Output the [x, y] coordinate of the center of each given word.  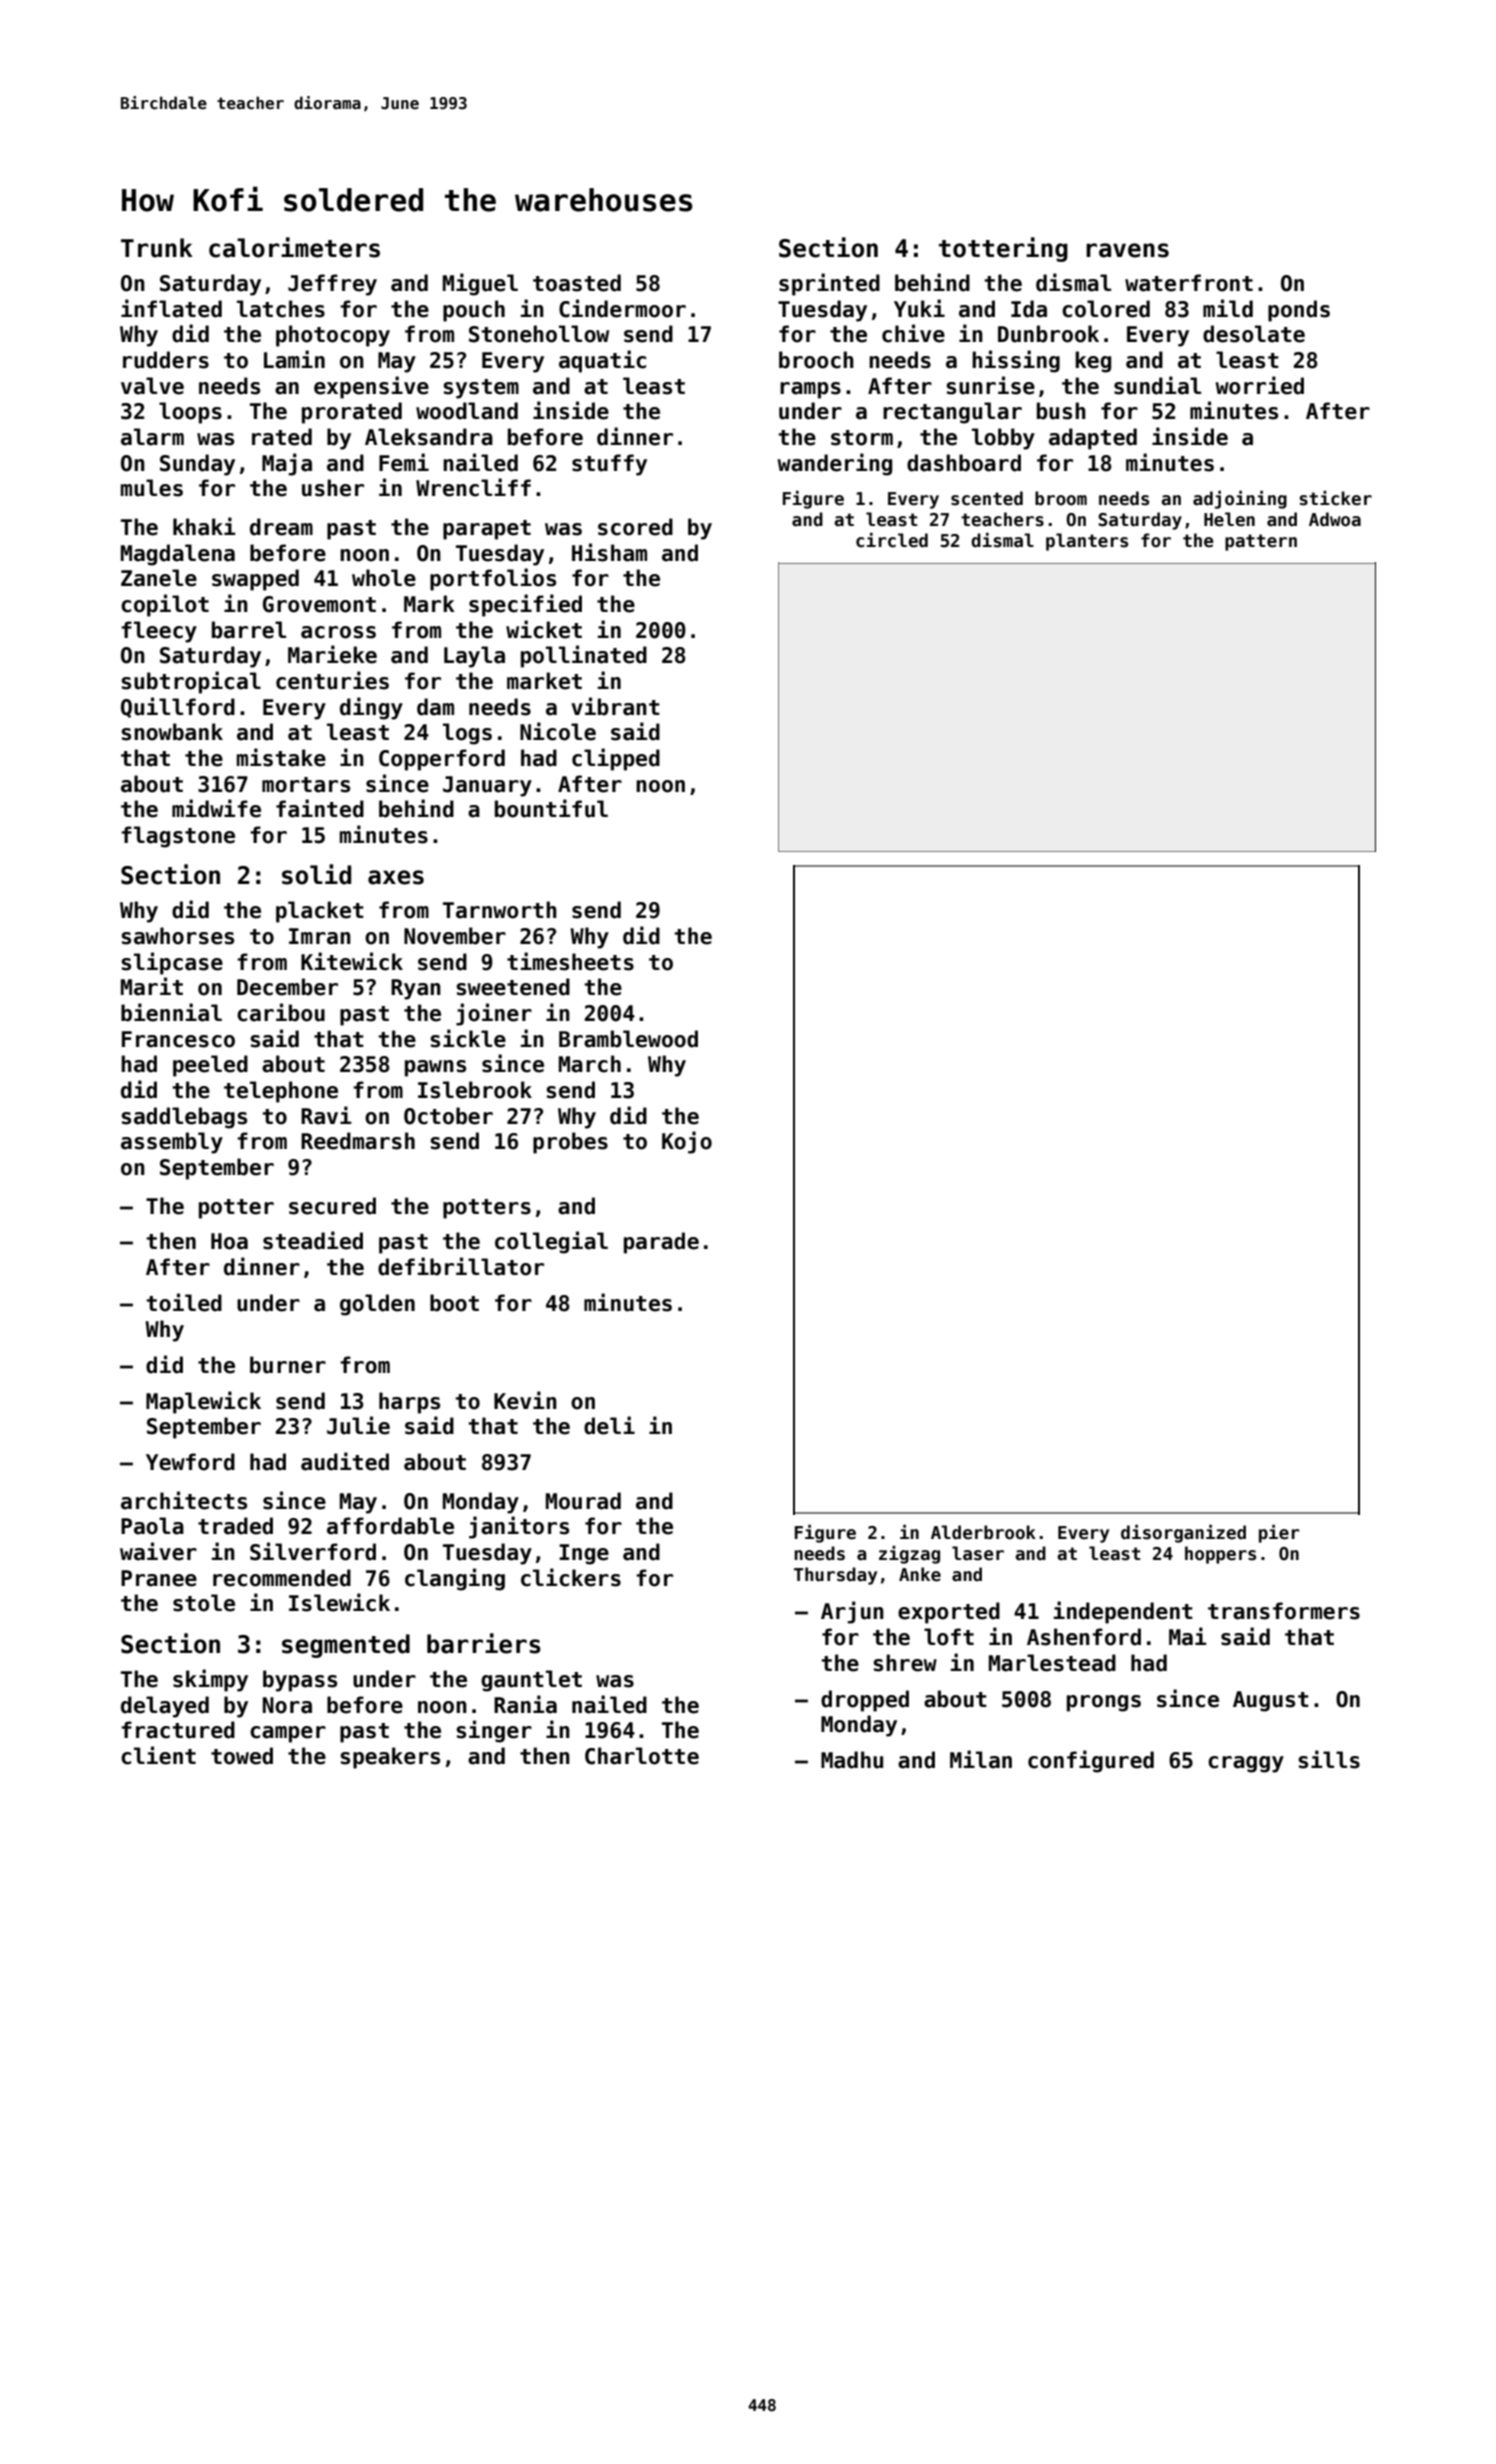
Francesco [178, 1039]
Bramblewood [628, 1039]
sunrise [990, 385]
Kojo [687, 1142]
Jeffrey [332, 285]
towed [242, 1756]
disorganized [1183, 1533]
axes [396, 877]
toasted [577, 283]
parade [661, 1243]
